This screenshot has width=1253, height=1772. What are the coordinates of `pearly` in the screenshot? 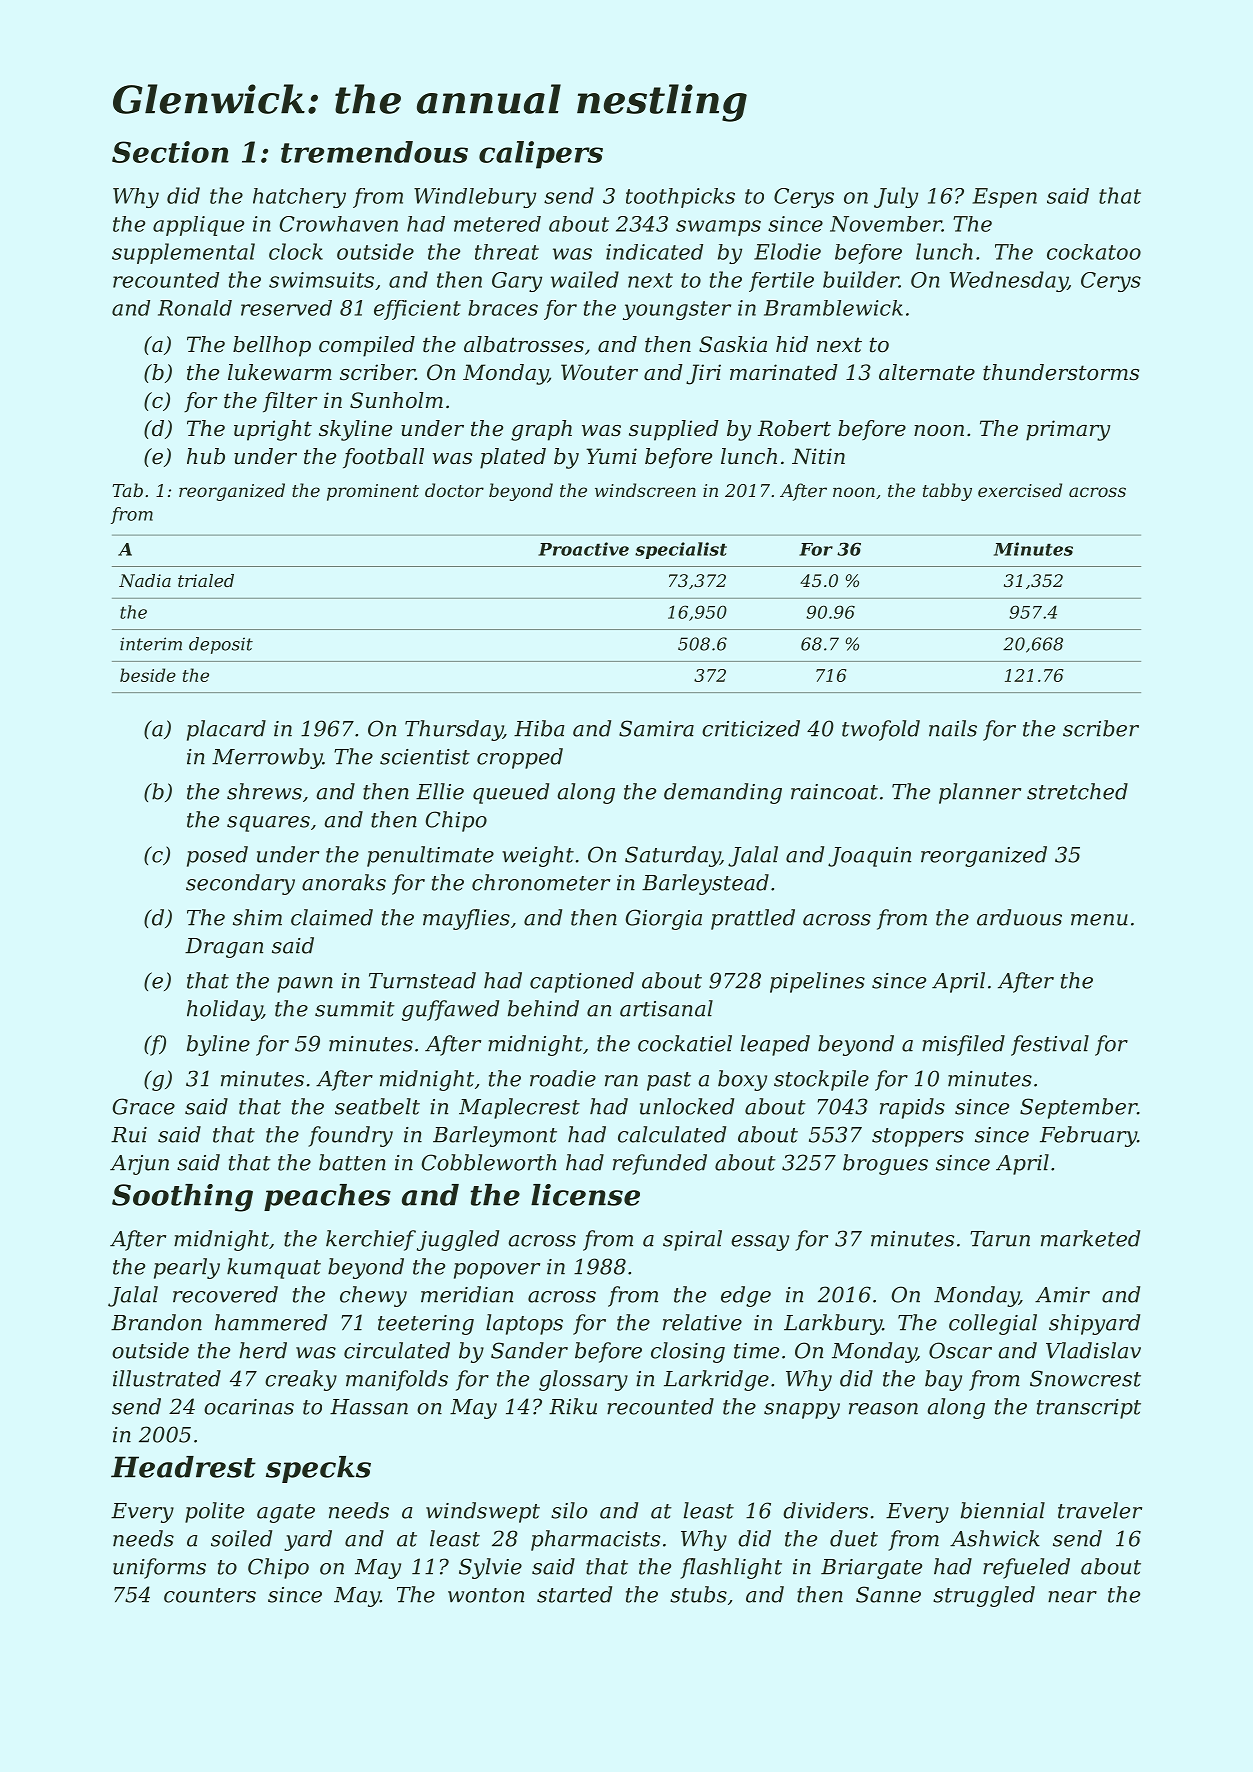 It's located at (187, 1268).
